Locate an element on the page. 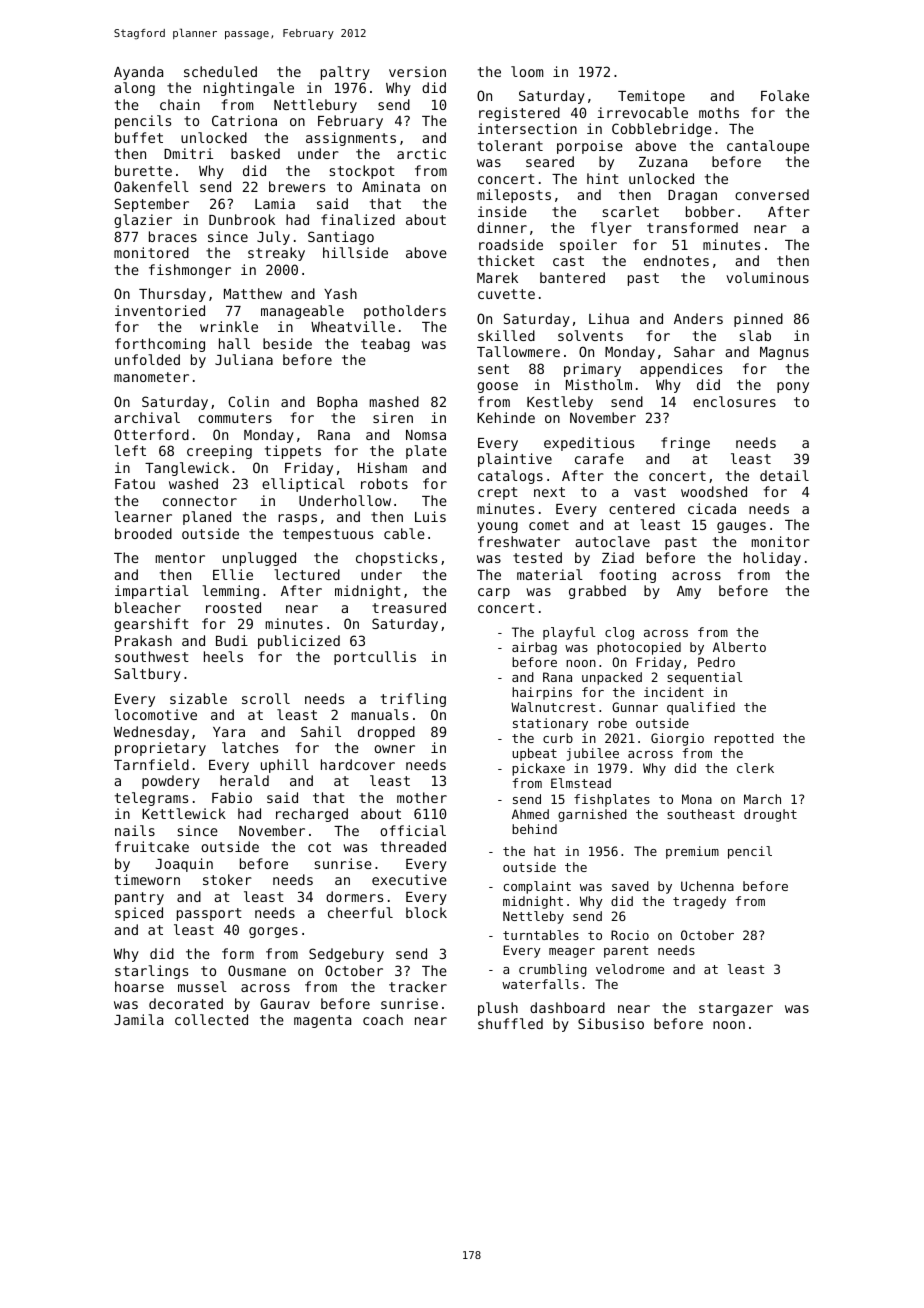 This image has height=1308, width=924. powdery is located at coordinates (171, 782).
